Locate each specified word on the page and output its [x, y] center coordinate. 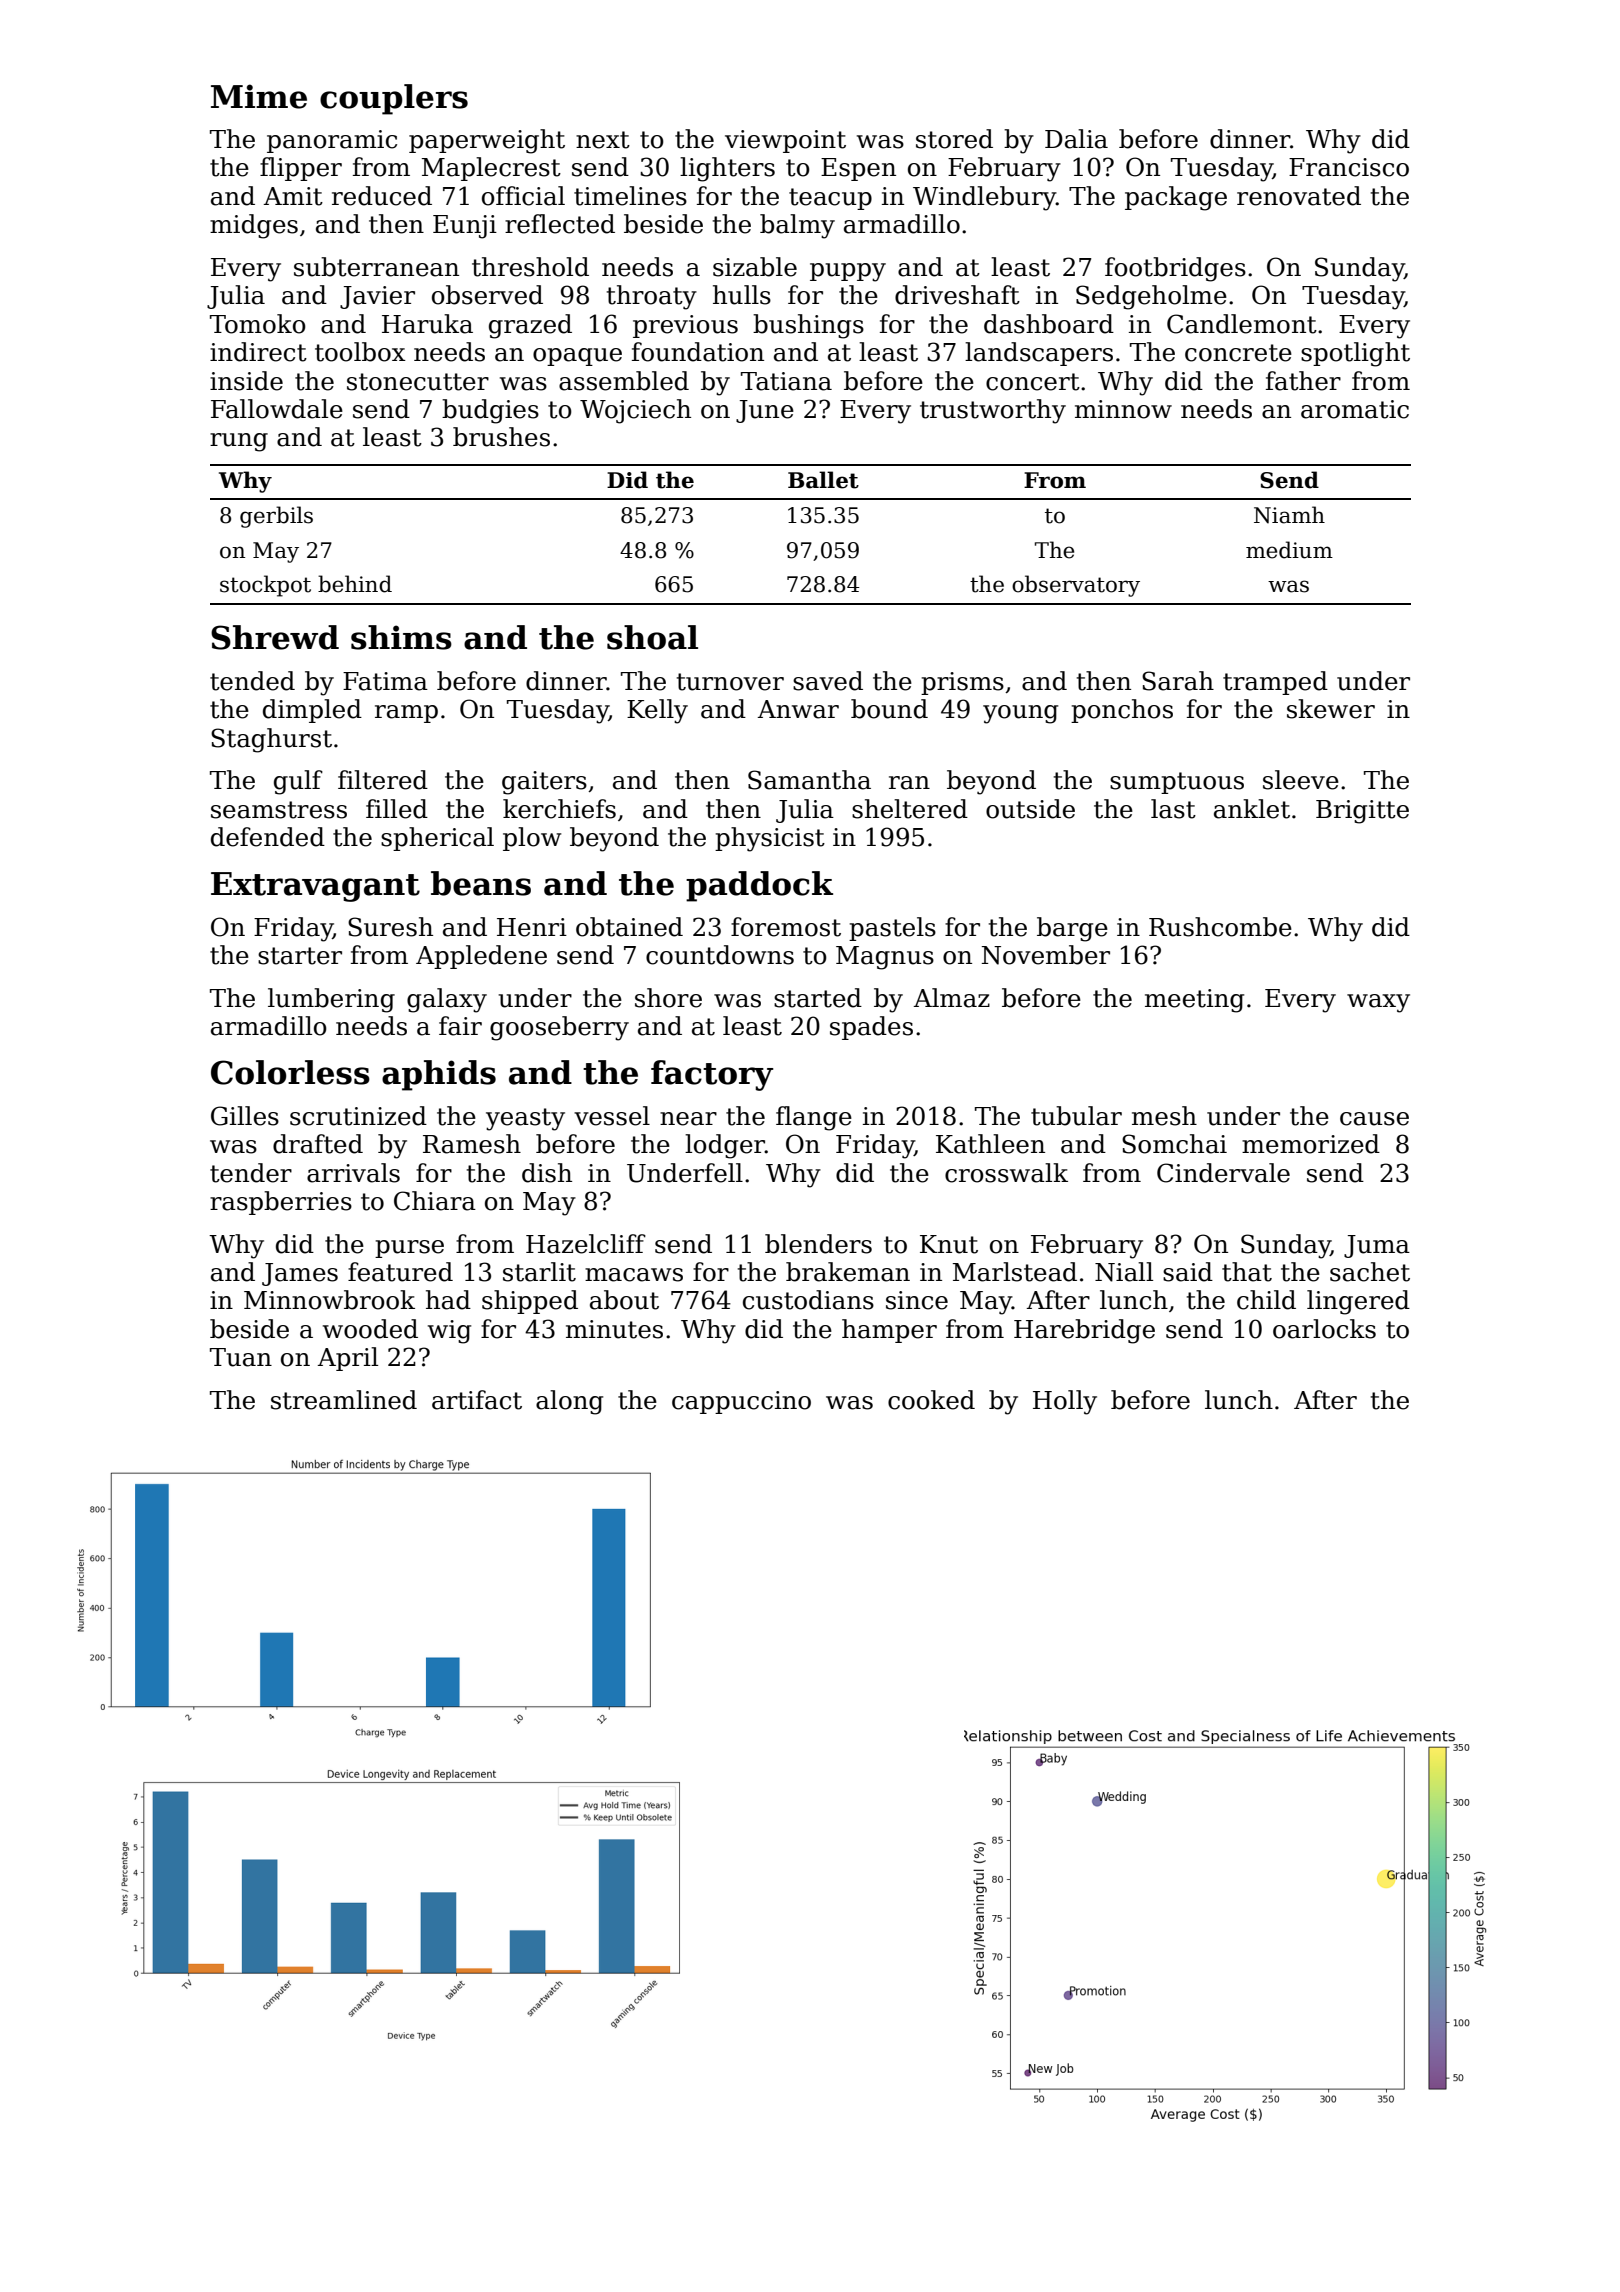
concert [1033, 382]
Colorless [290, 1072]
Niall [1124, 1272]
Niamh [1289, 515]
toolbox [360, 352]
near [688, 1119]
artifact [477, 1400]
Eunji [465, 227]
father [1303, 381]
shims [401, 637]
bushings [808, 326]
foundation [698, 352]
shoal [652, 637]
